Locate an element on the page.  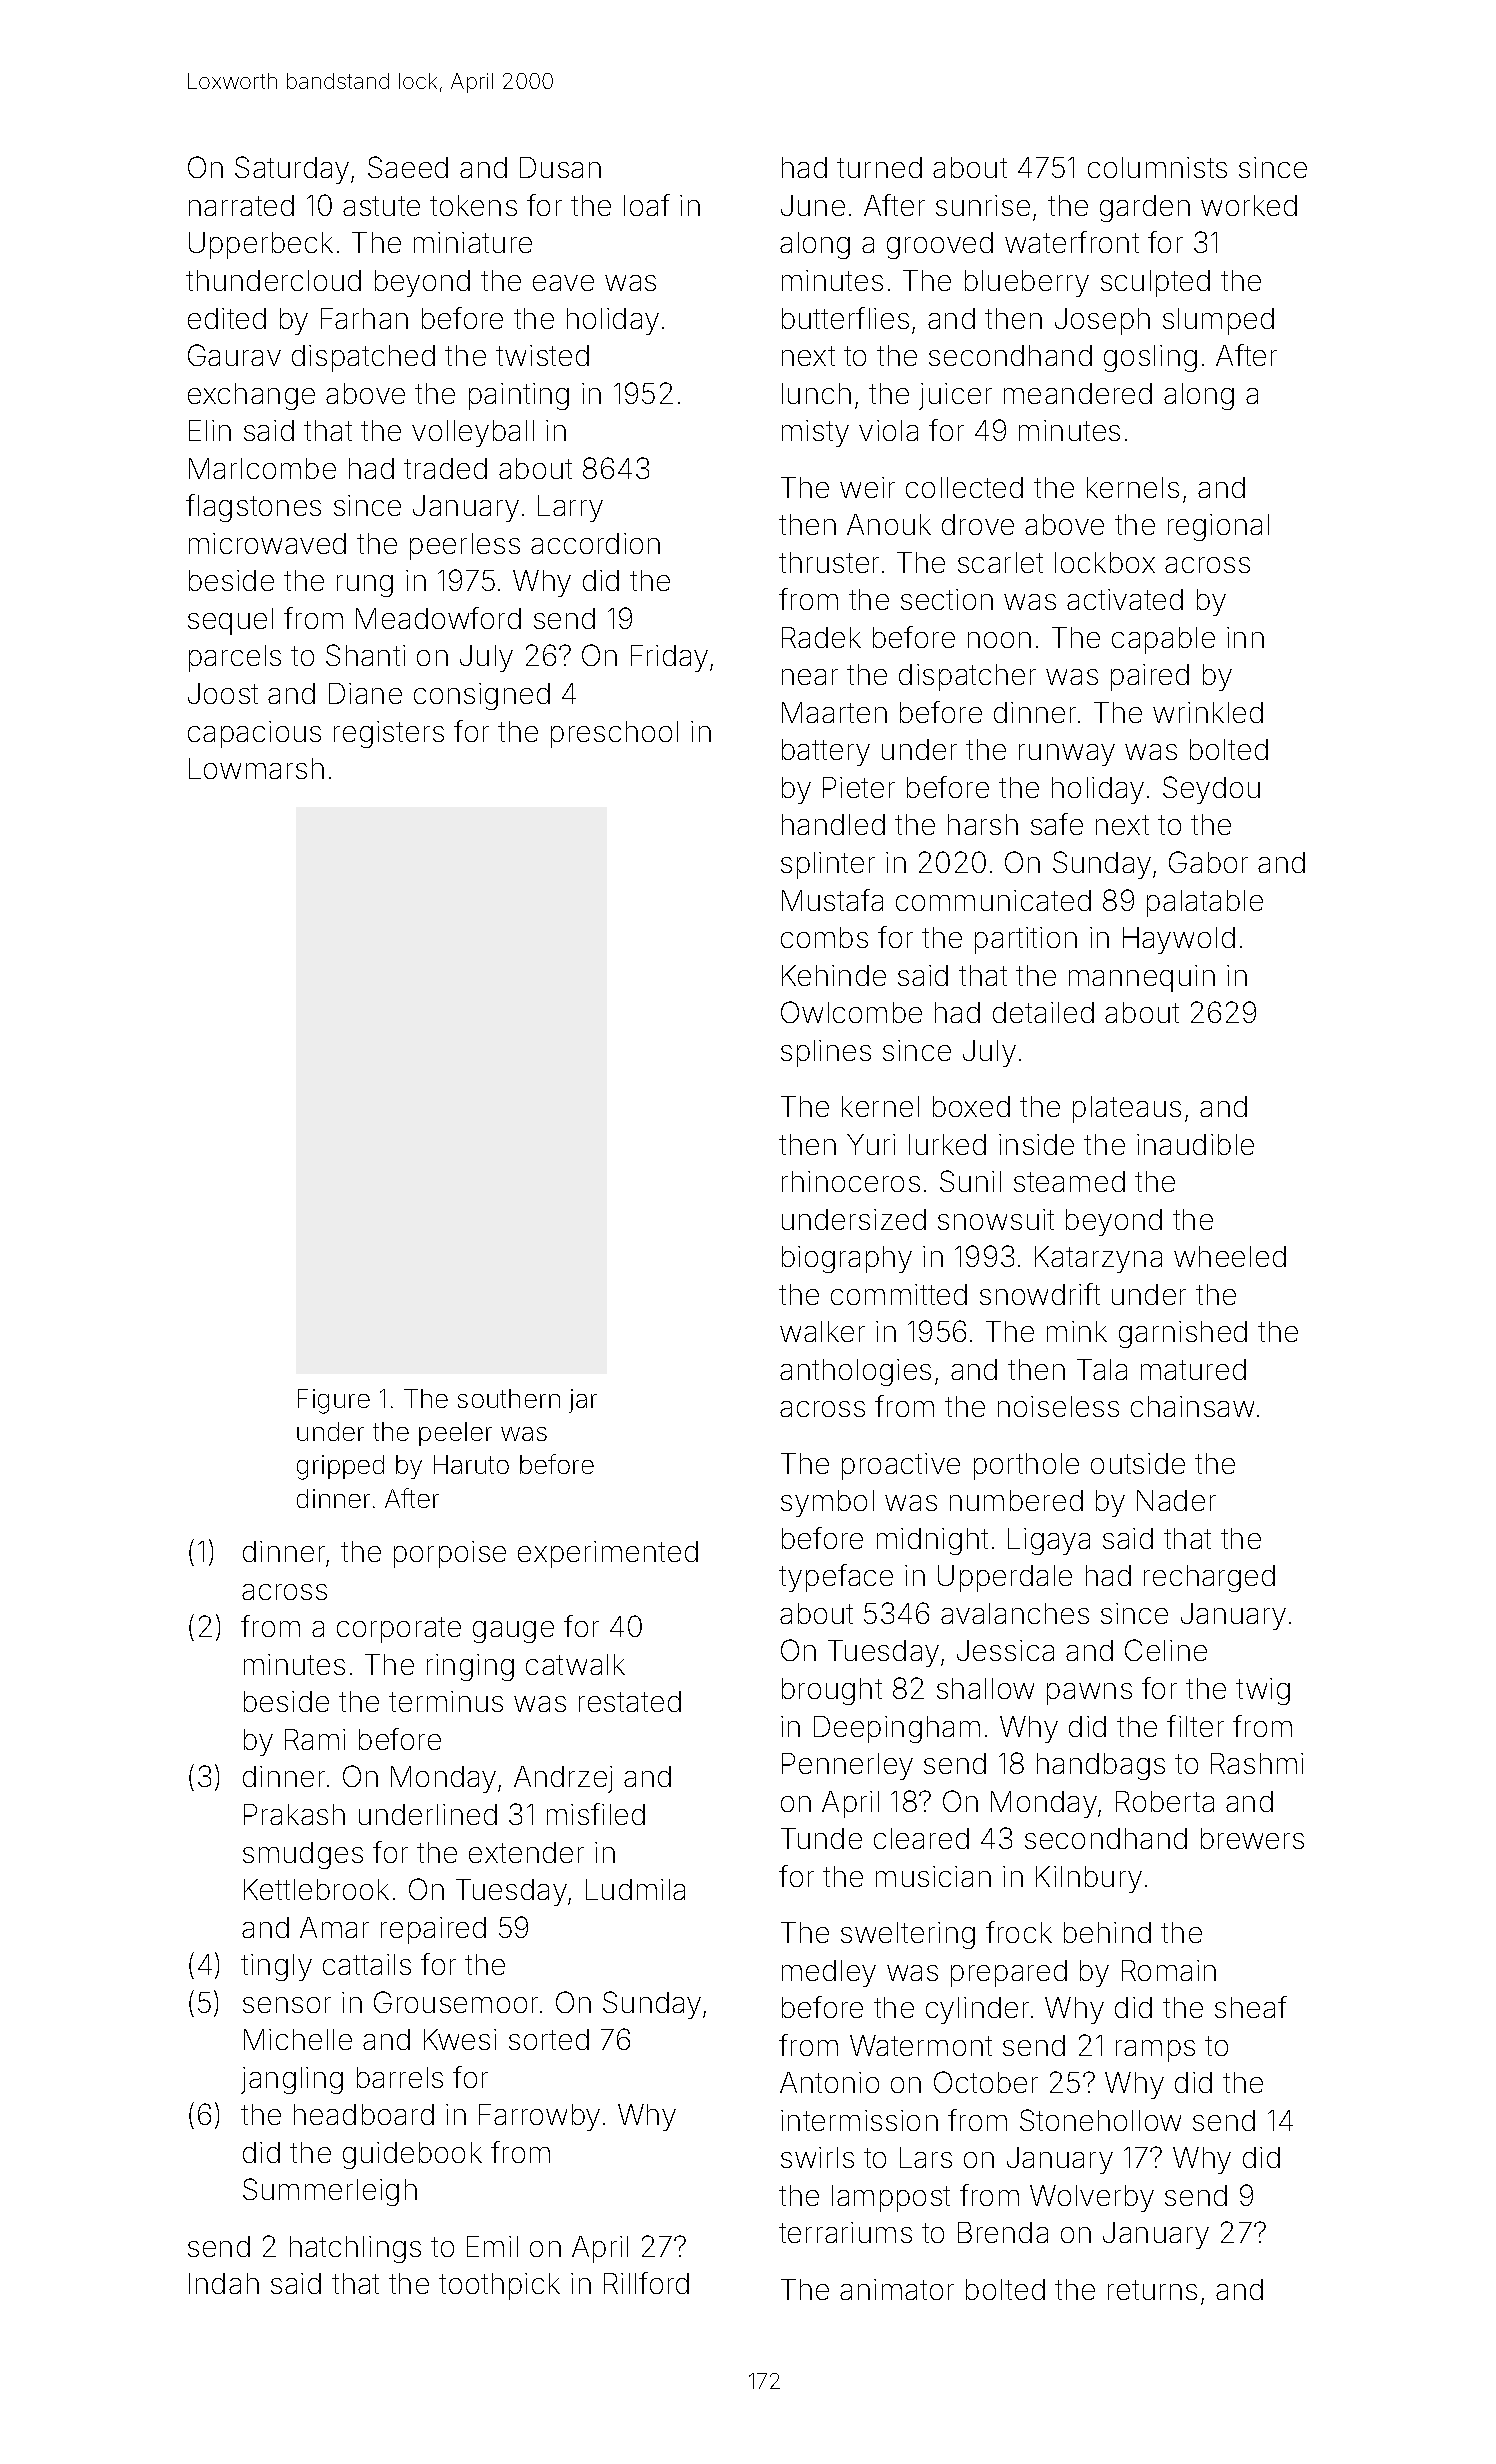
columnists is located at coordinates (1157, 167).
